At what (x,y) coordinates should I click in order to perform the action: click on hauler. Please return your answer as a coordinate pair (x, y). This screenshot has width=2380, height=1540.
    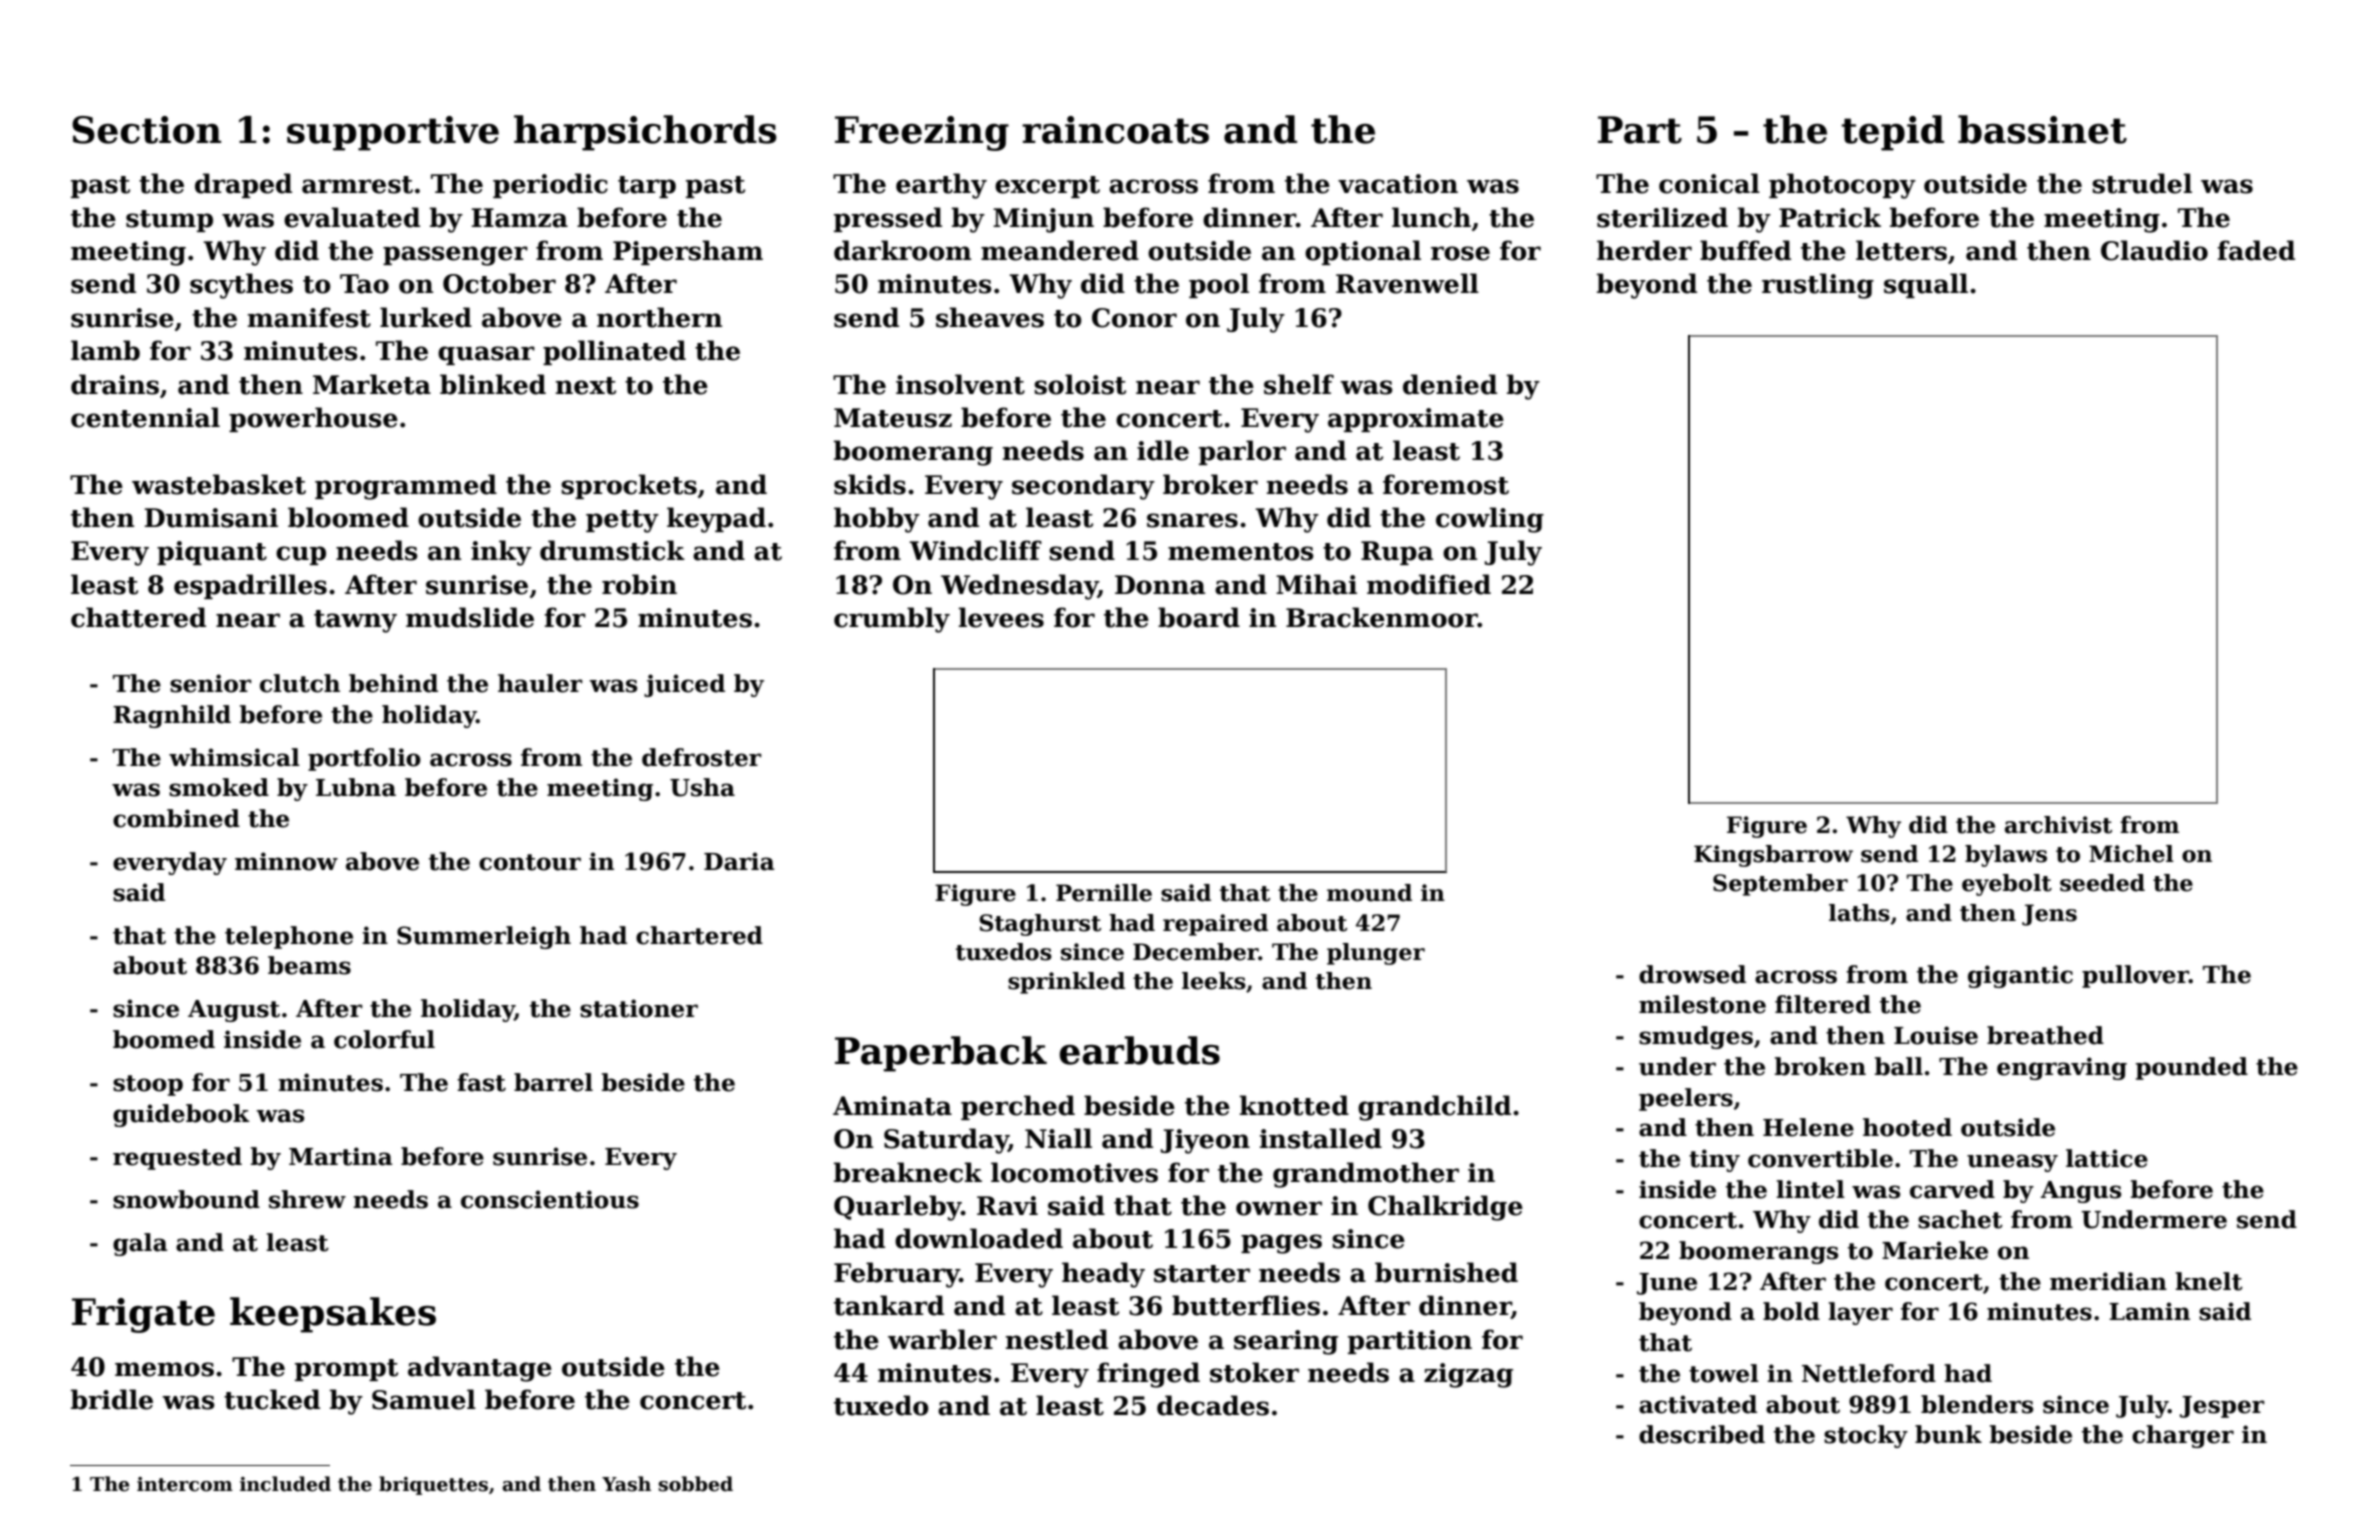
    Looking at the image, I should click on (540, 683).
